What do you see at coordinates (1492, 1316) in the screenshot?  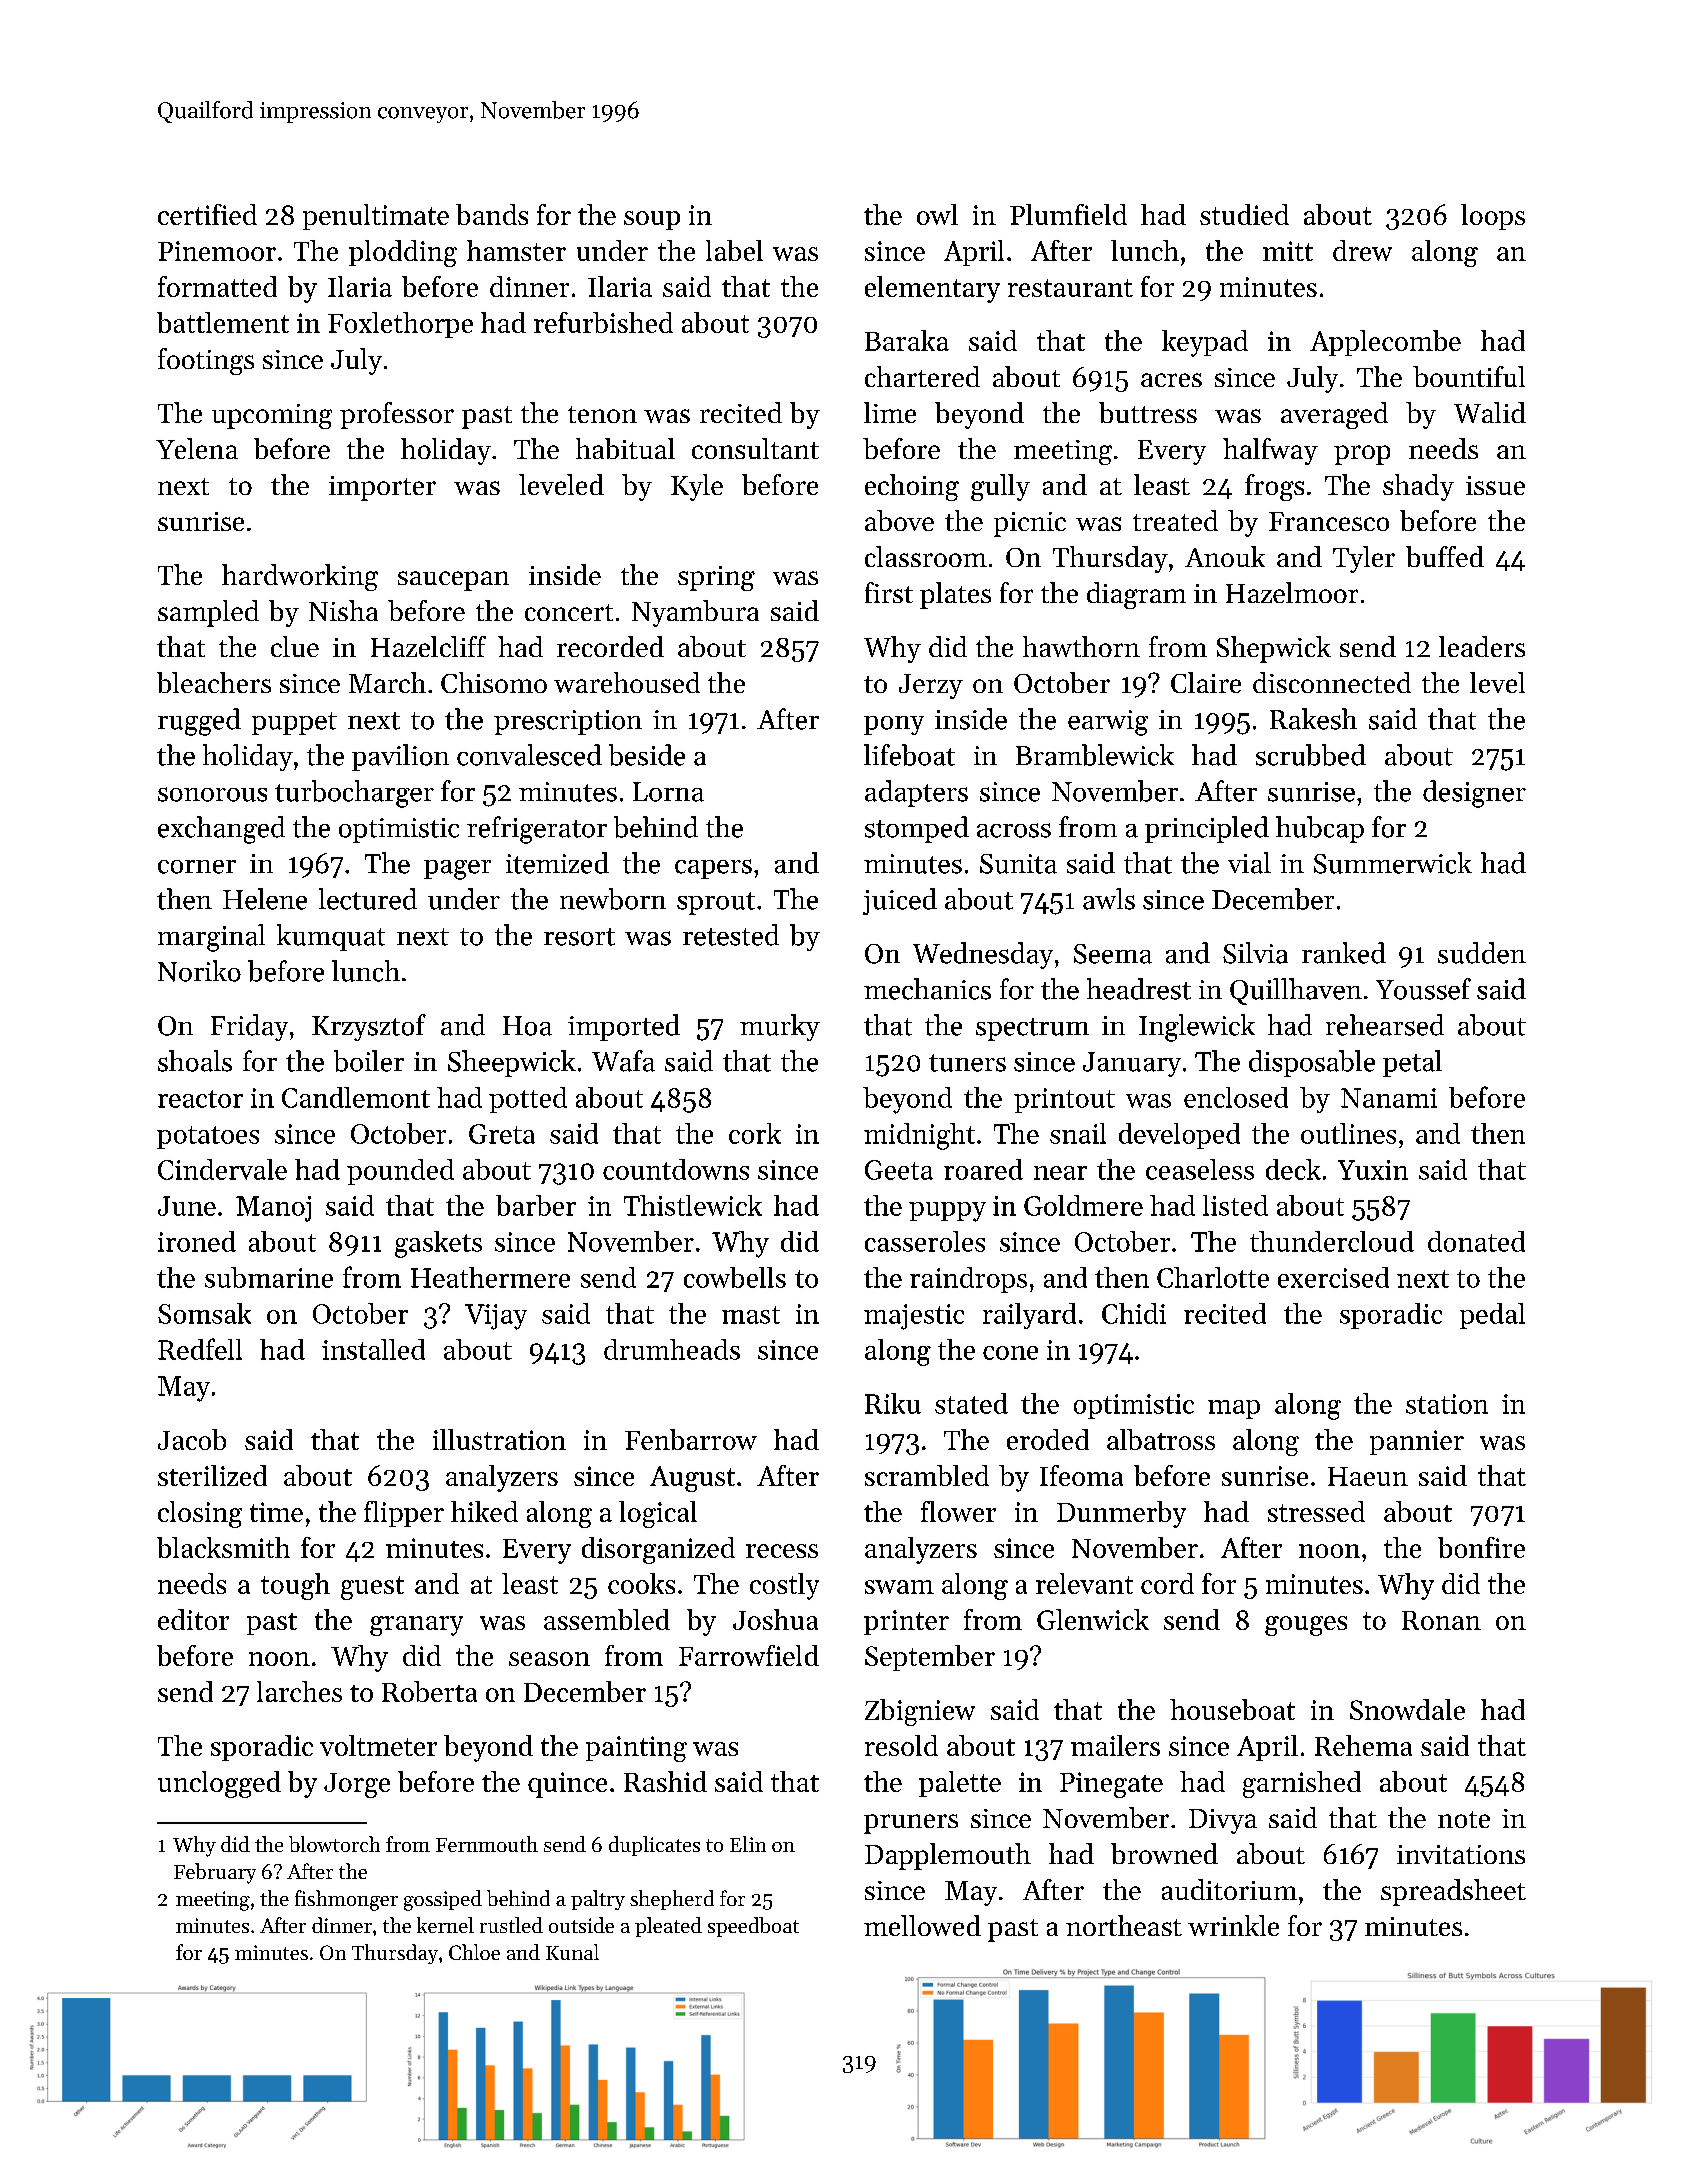 I see `pedal` at bounding box center [1492, 1316].
